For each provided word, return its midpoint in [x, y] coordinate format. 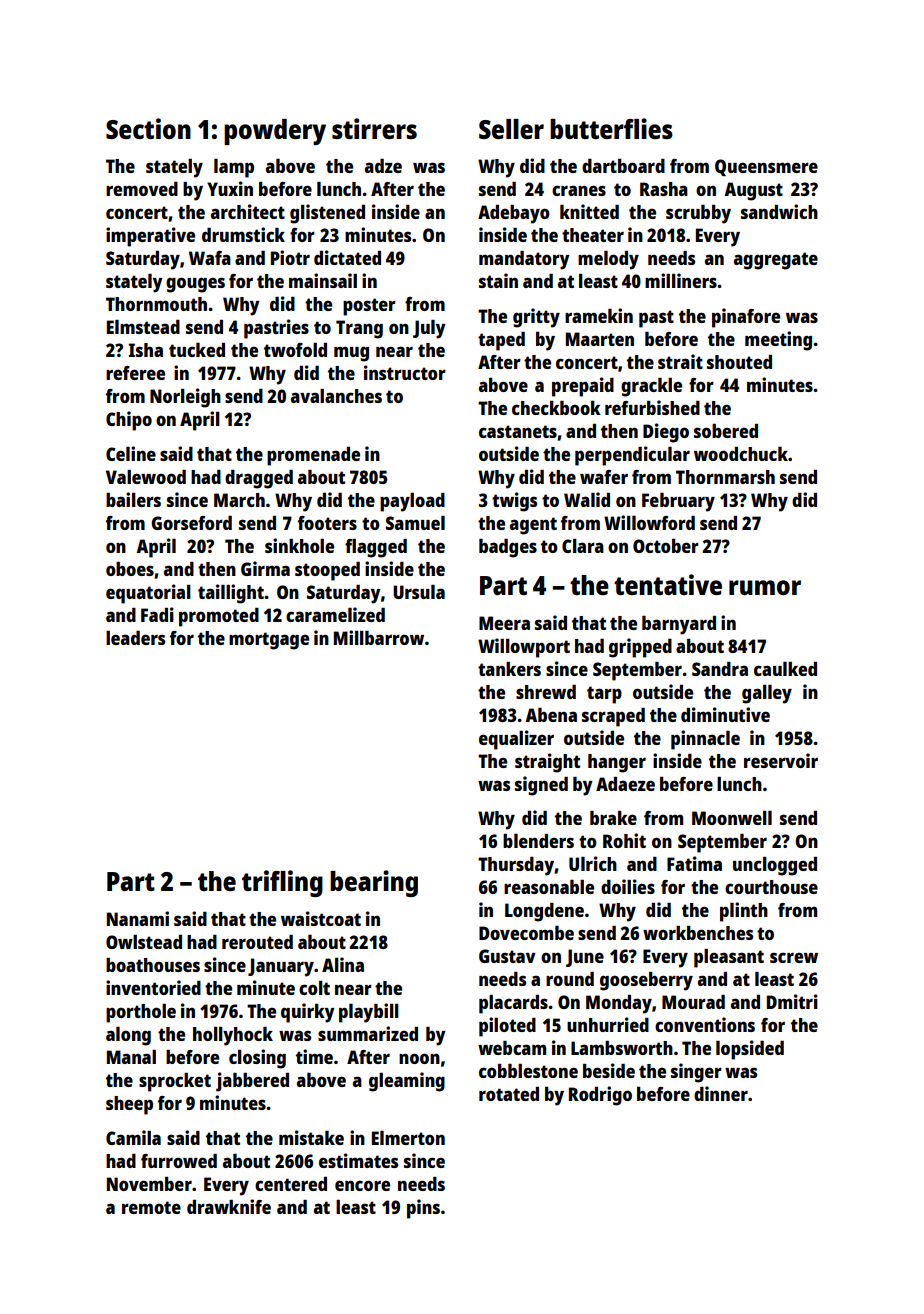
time [314, 1056]
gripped [640, 648]
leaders [135, 638]
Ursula [419, 592]
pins [423, 1209]
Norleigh [185, 398]
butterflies [611, 128]
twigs [514, 502]
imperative [150, 237]
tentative [668, 584]
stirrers [374, 128]
